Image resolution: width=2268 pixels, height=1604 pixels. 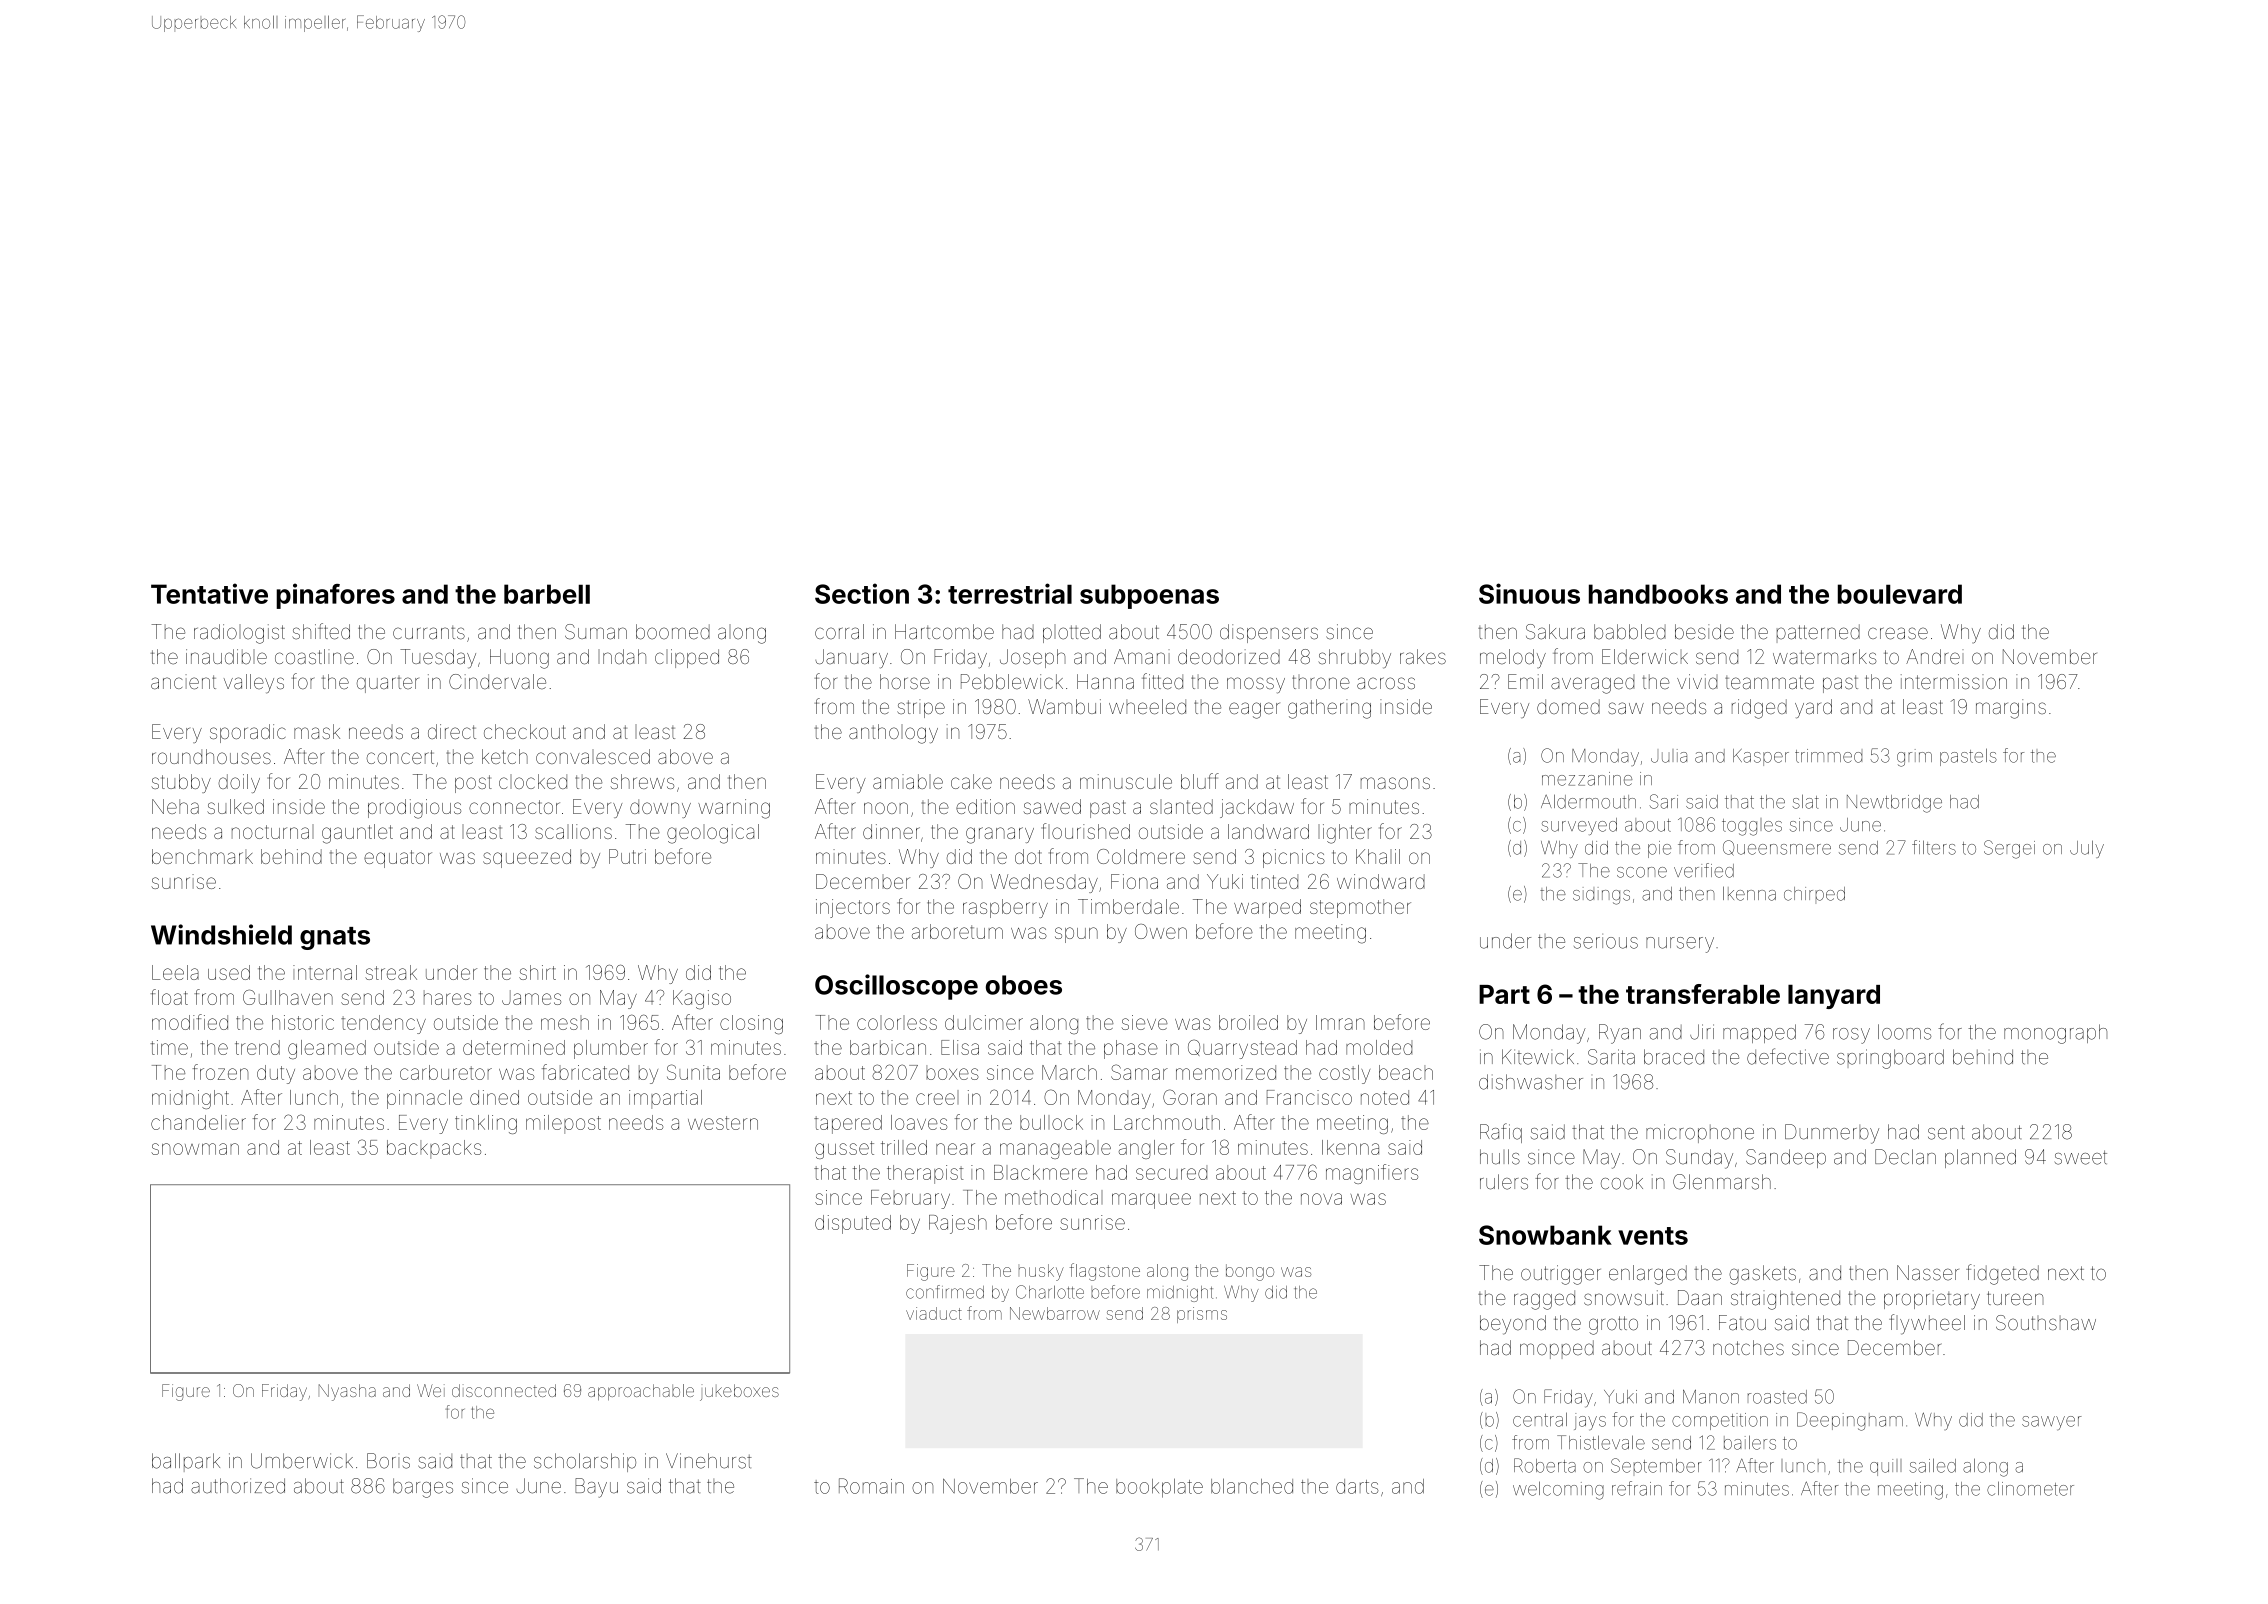 I want to click on handbooks, so click(x=1658, y=594).
